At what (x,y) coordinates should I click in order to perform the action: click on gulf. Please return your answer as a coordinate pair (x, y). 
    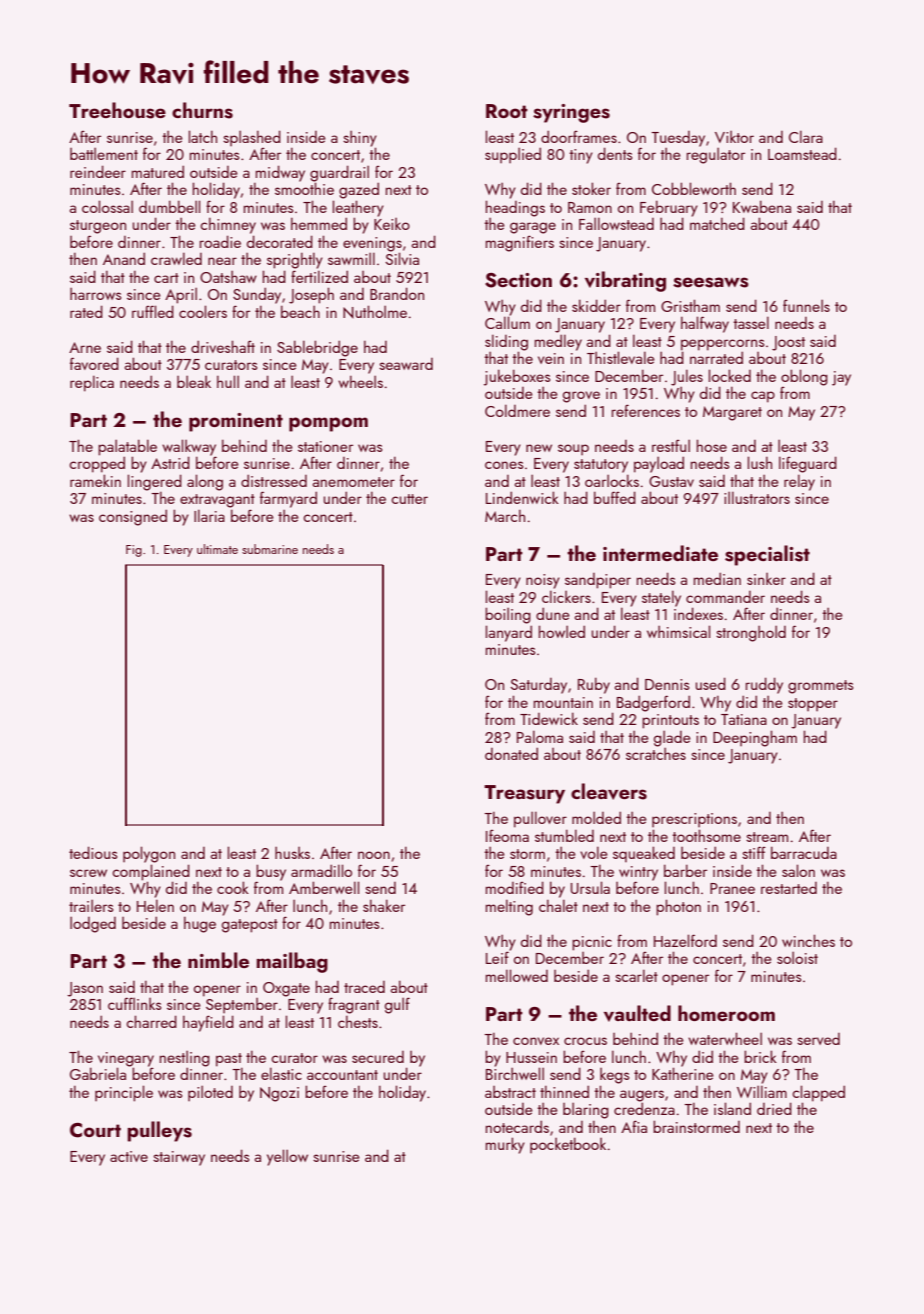
    Looking at the image, I should click on (397, 1005).
